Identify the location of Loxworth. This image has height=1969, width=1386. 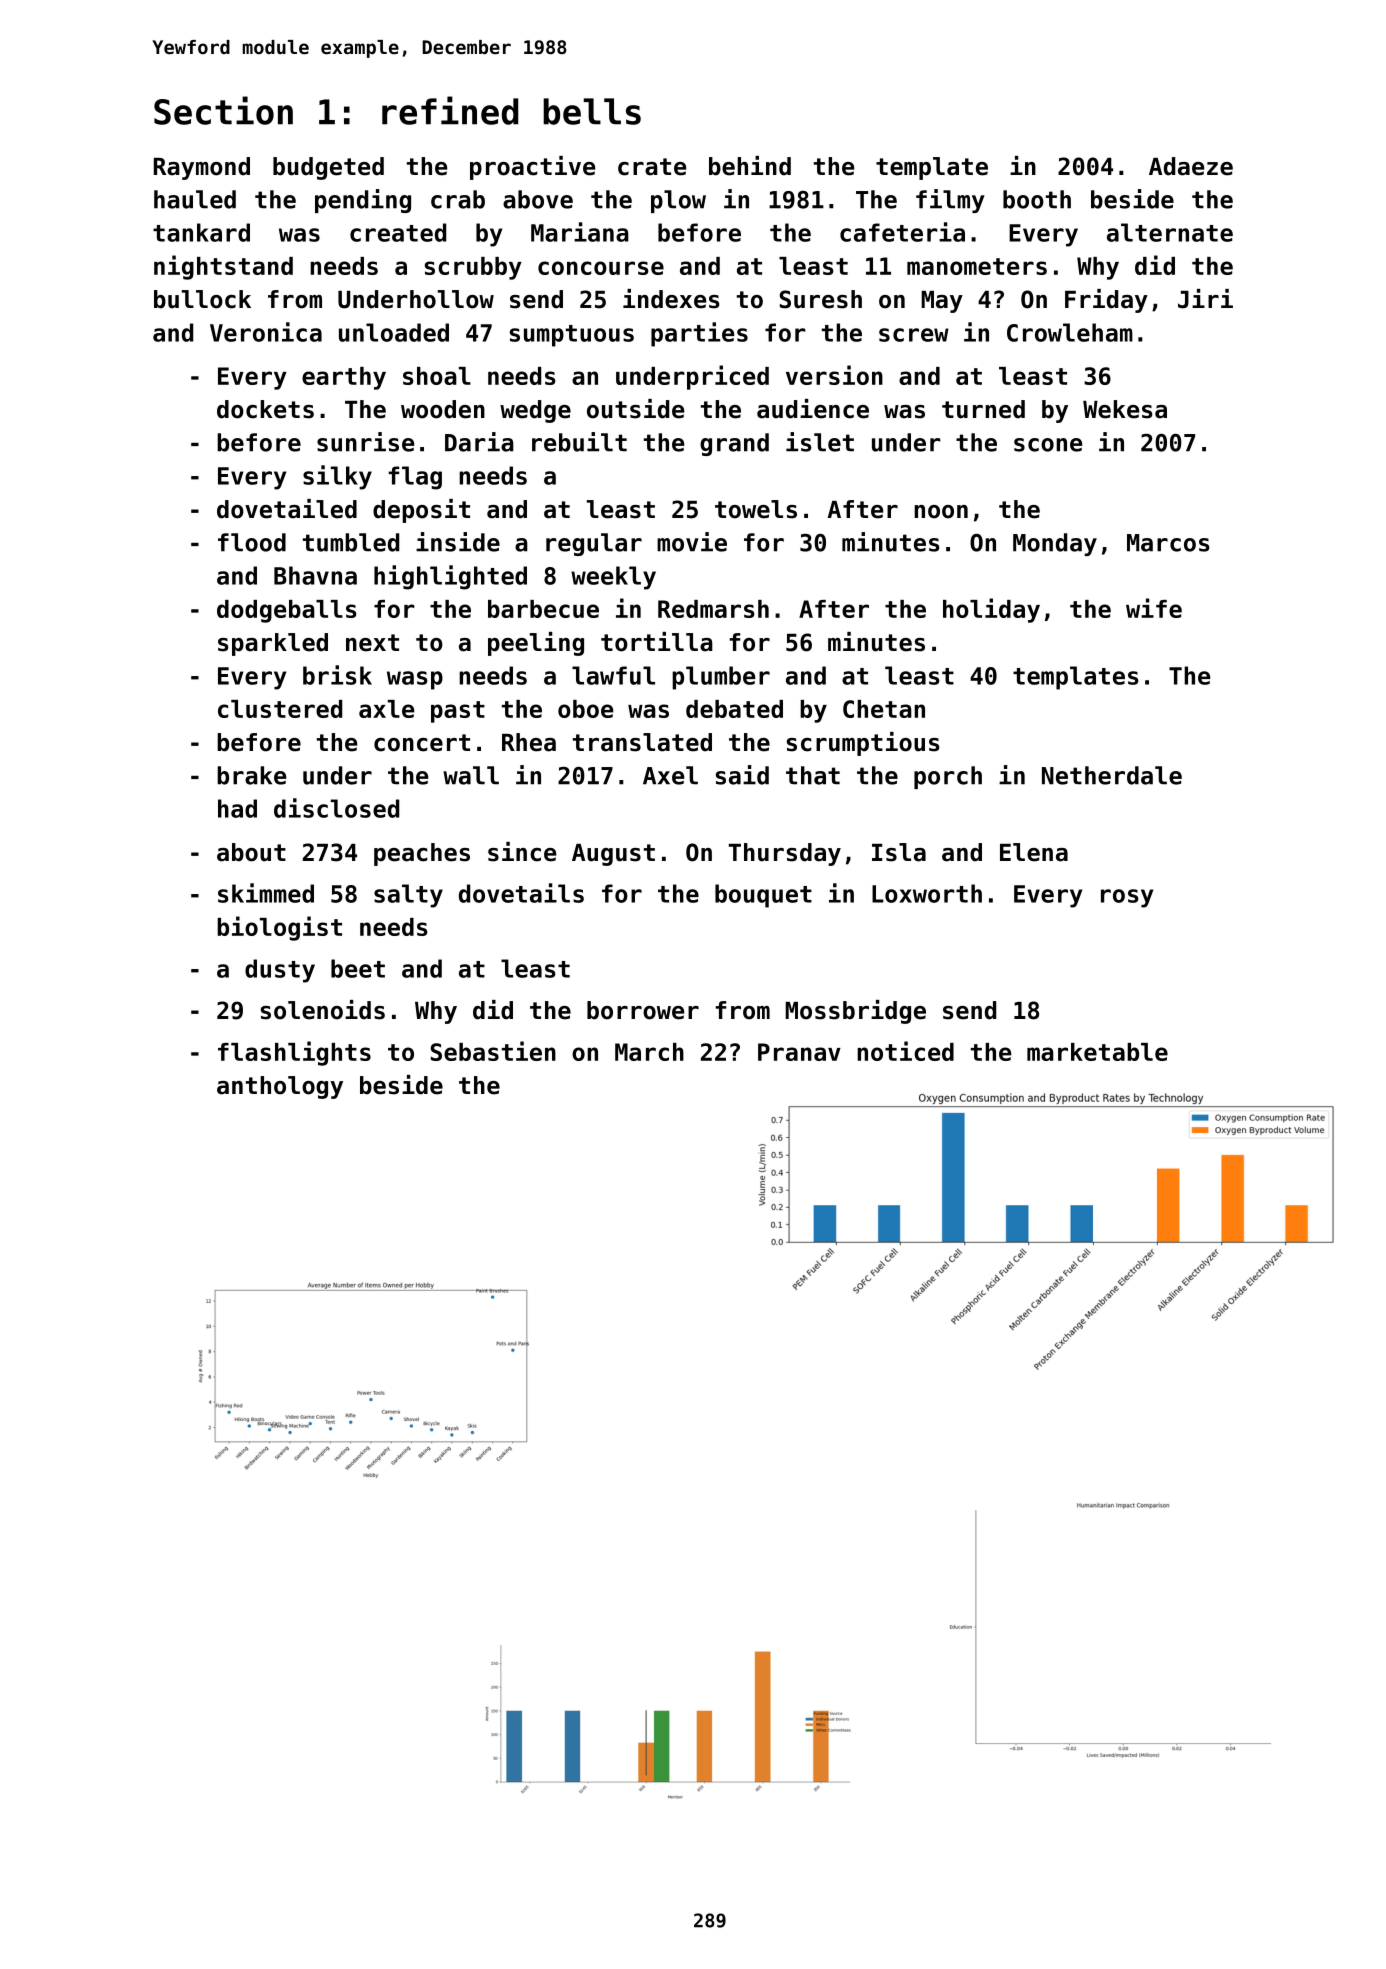
(927, 893).
